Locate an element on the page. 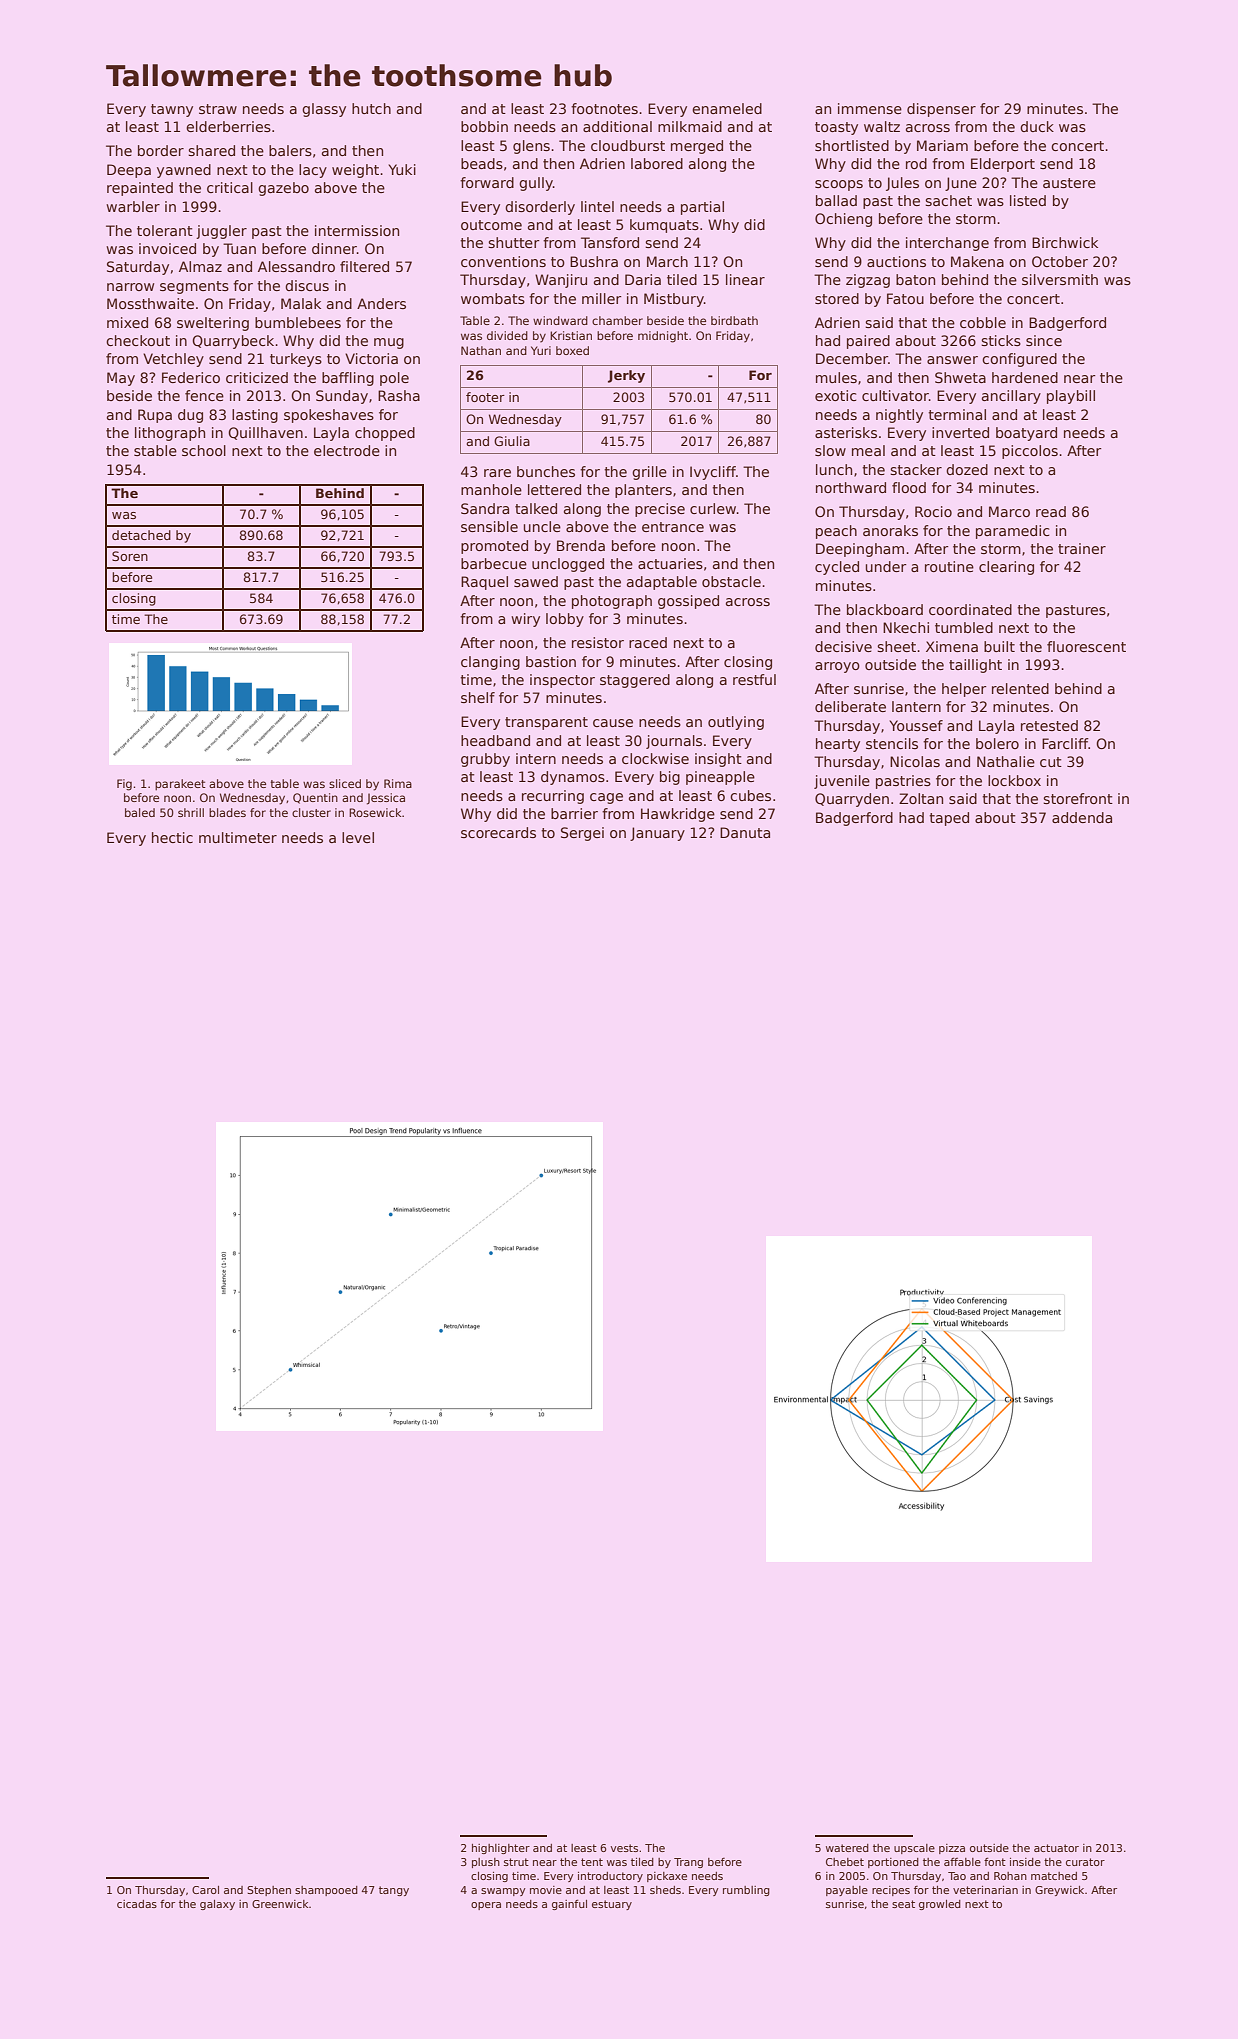 This page has width=1238, height=2039. tawny is located at coordinates (172, 110).
